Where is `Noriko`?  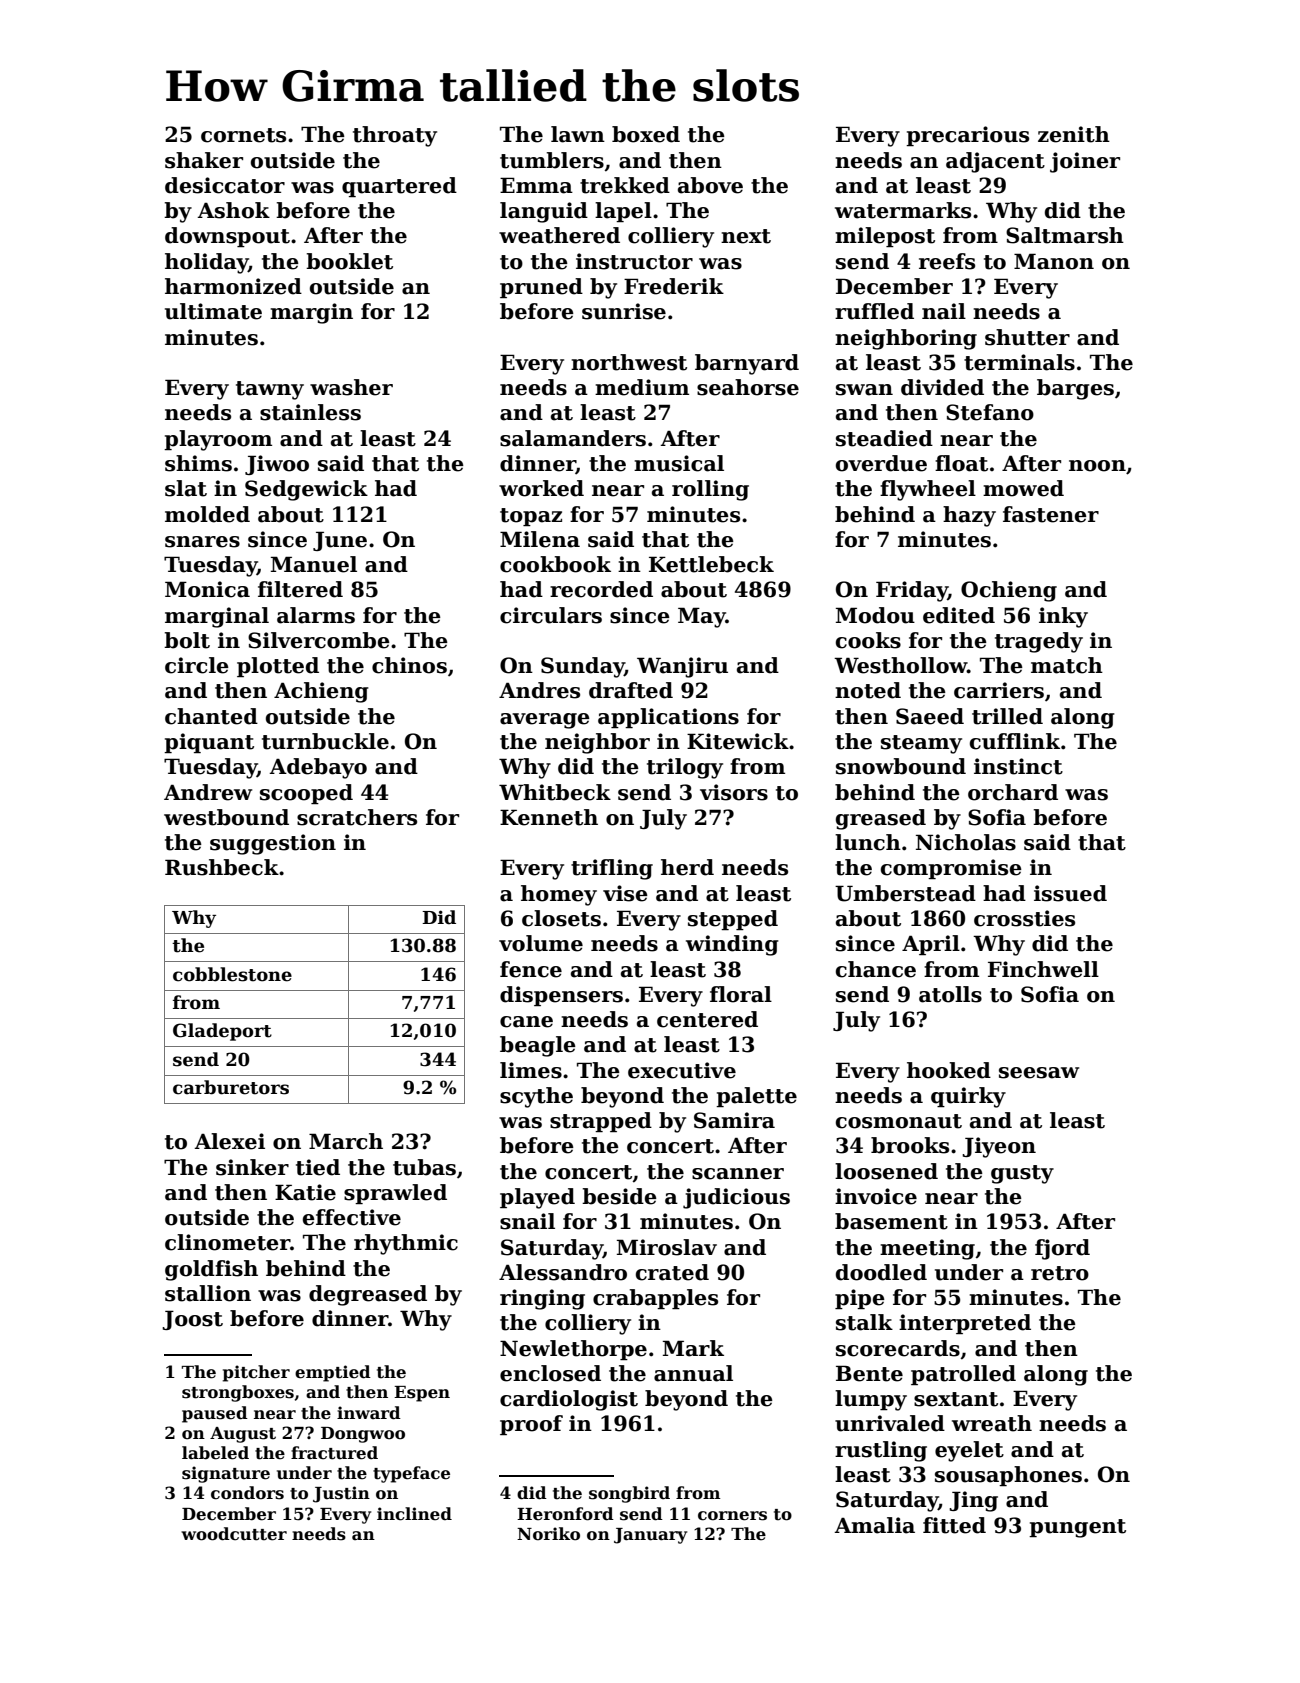 Noriko is located at coordinates (548, 1534).
